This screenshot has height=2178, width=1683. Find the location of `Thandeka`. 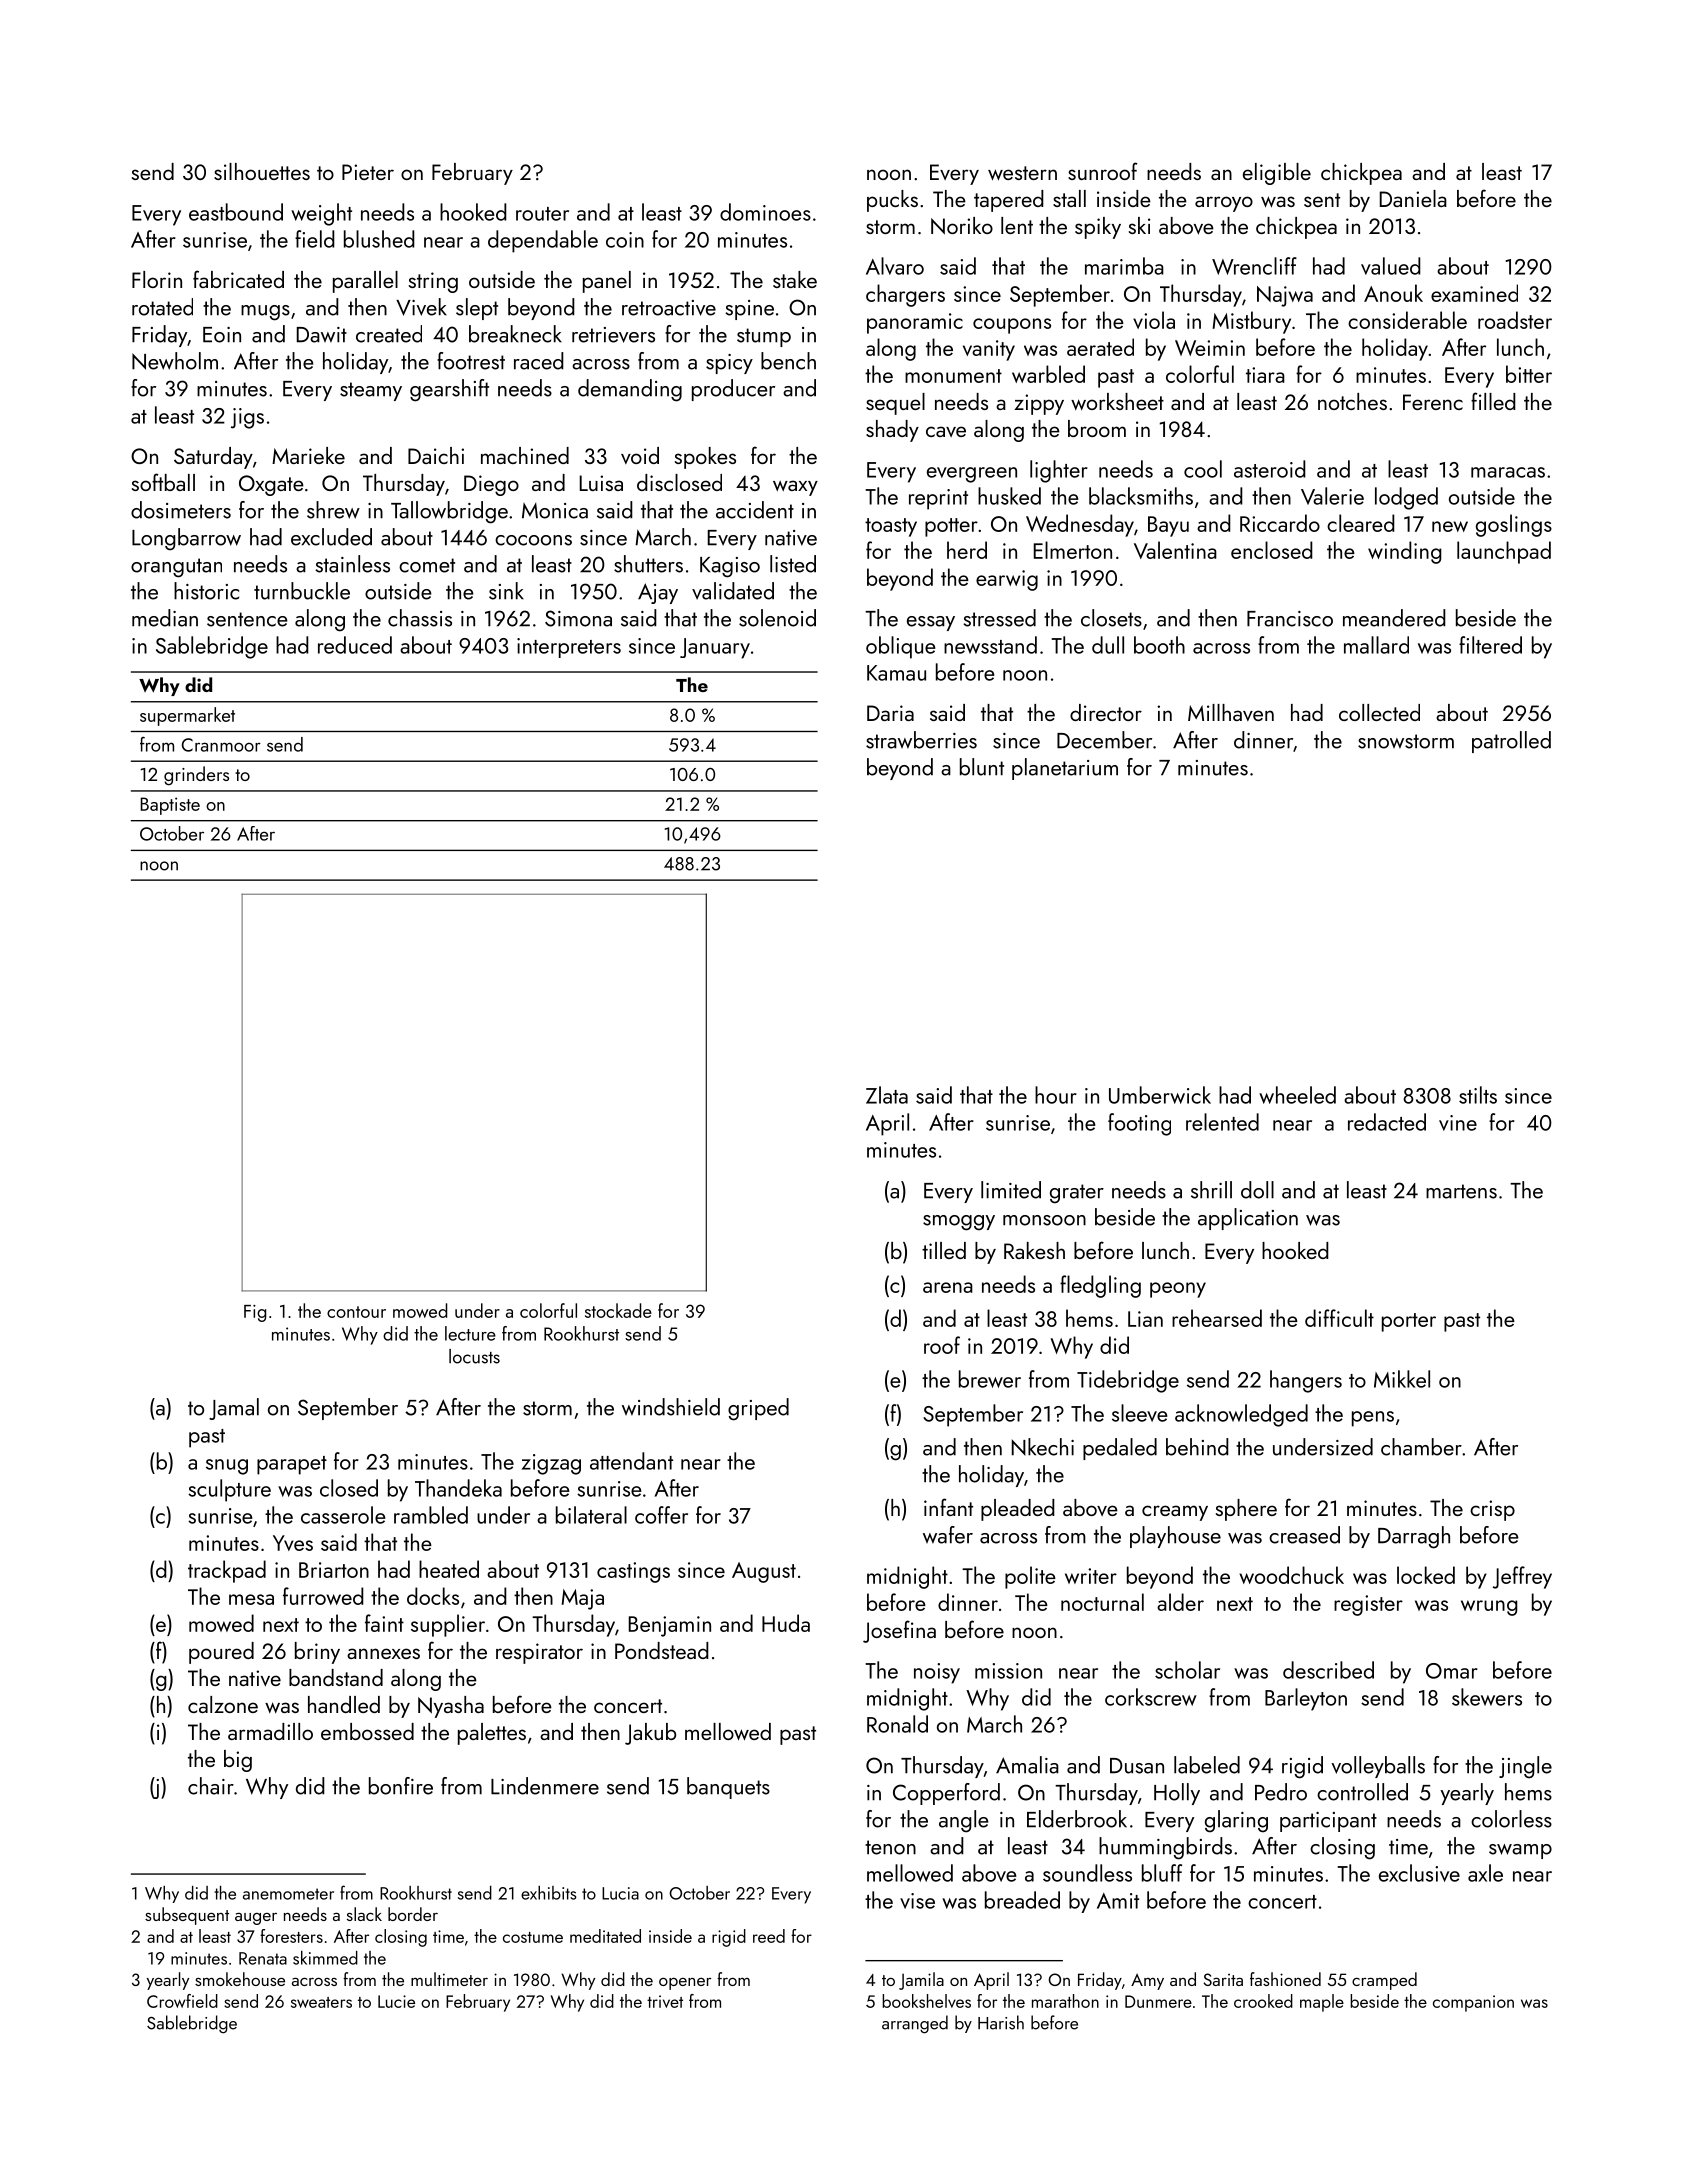

Thandeka is located at coordinates (458, 1488).
